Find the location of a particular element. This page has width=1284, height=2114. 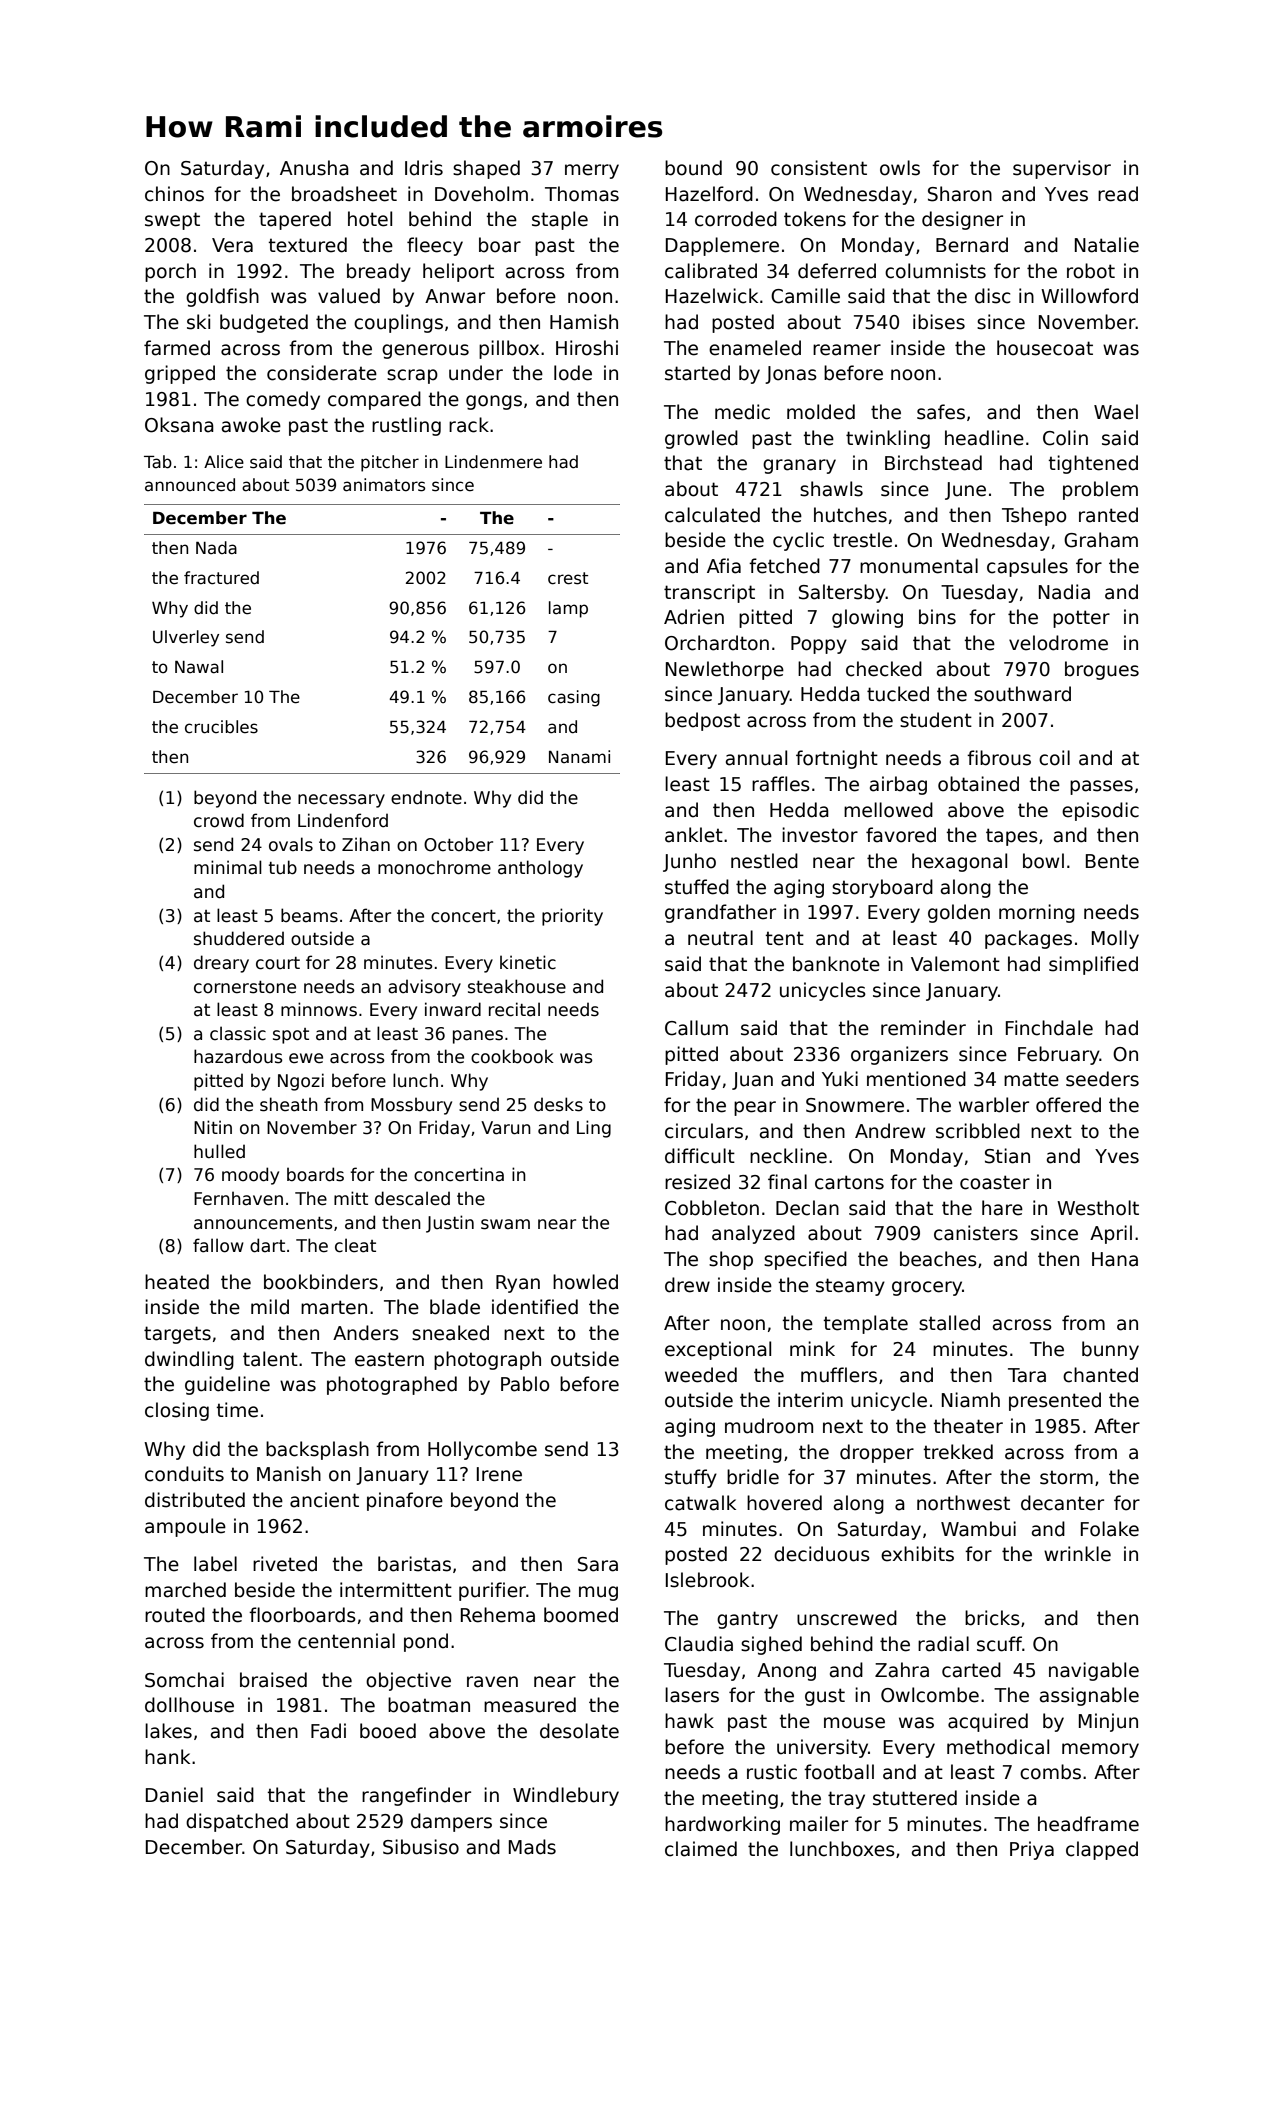

merry is located at coordinates (592, 171).
